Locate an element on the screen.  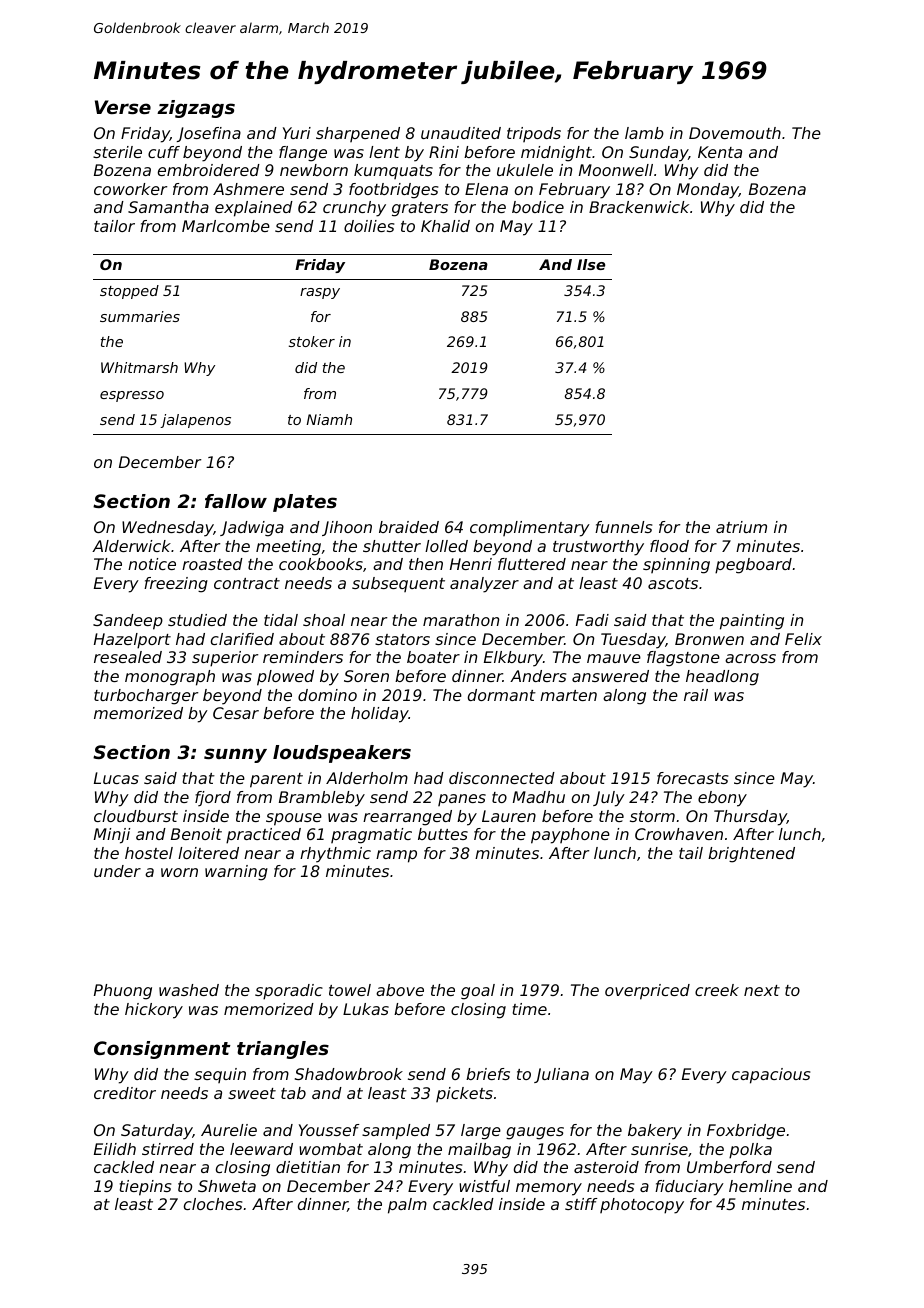
cloudburst is located at coordinates (136, 816).
